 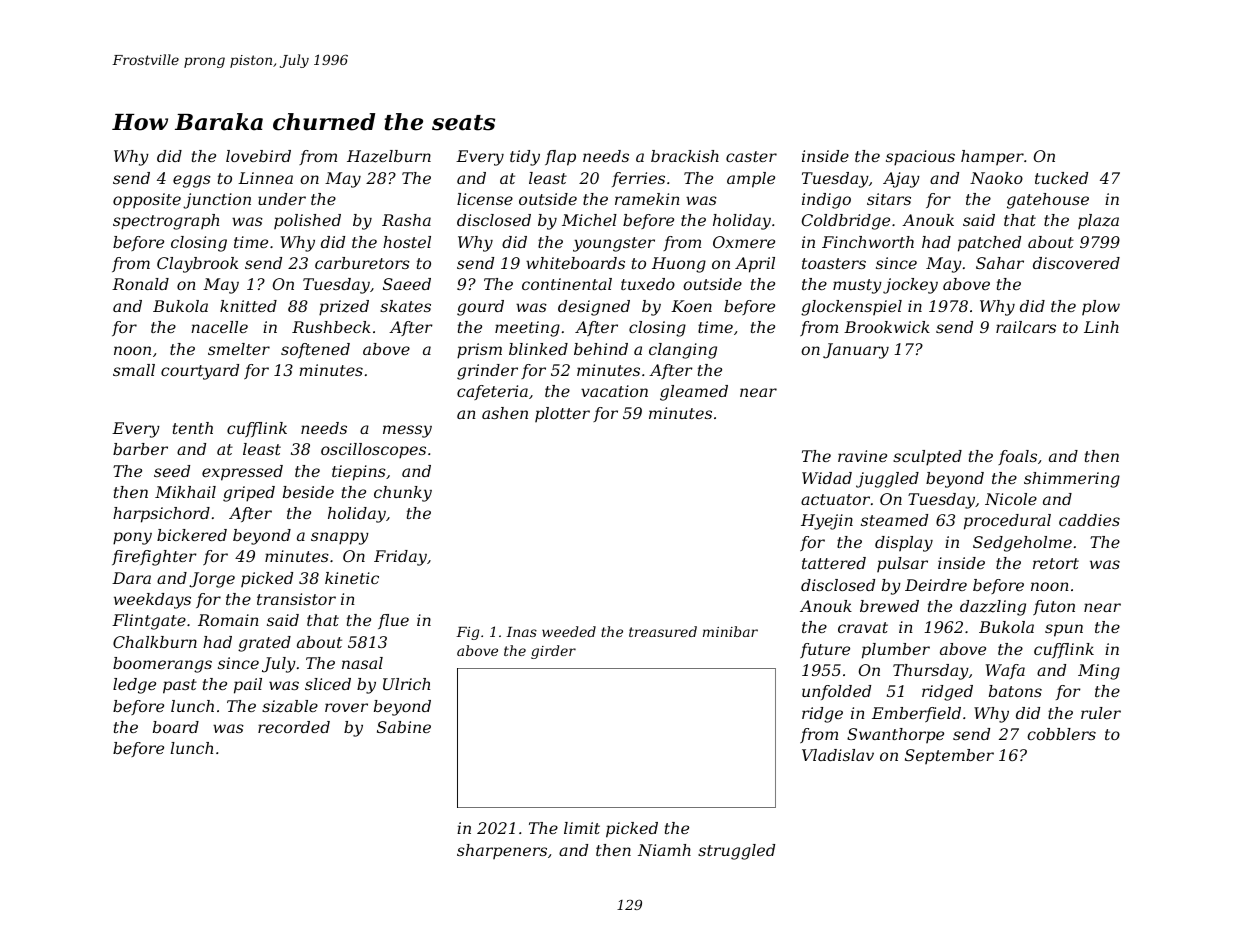 What do you see at coordinates (730, 631) in the image?
I see `minibar` at bounding box center [730, 631].
